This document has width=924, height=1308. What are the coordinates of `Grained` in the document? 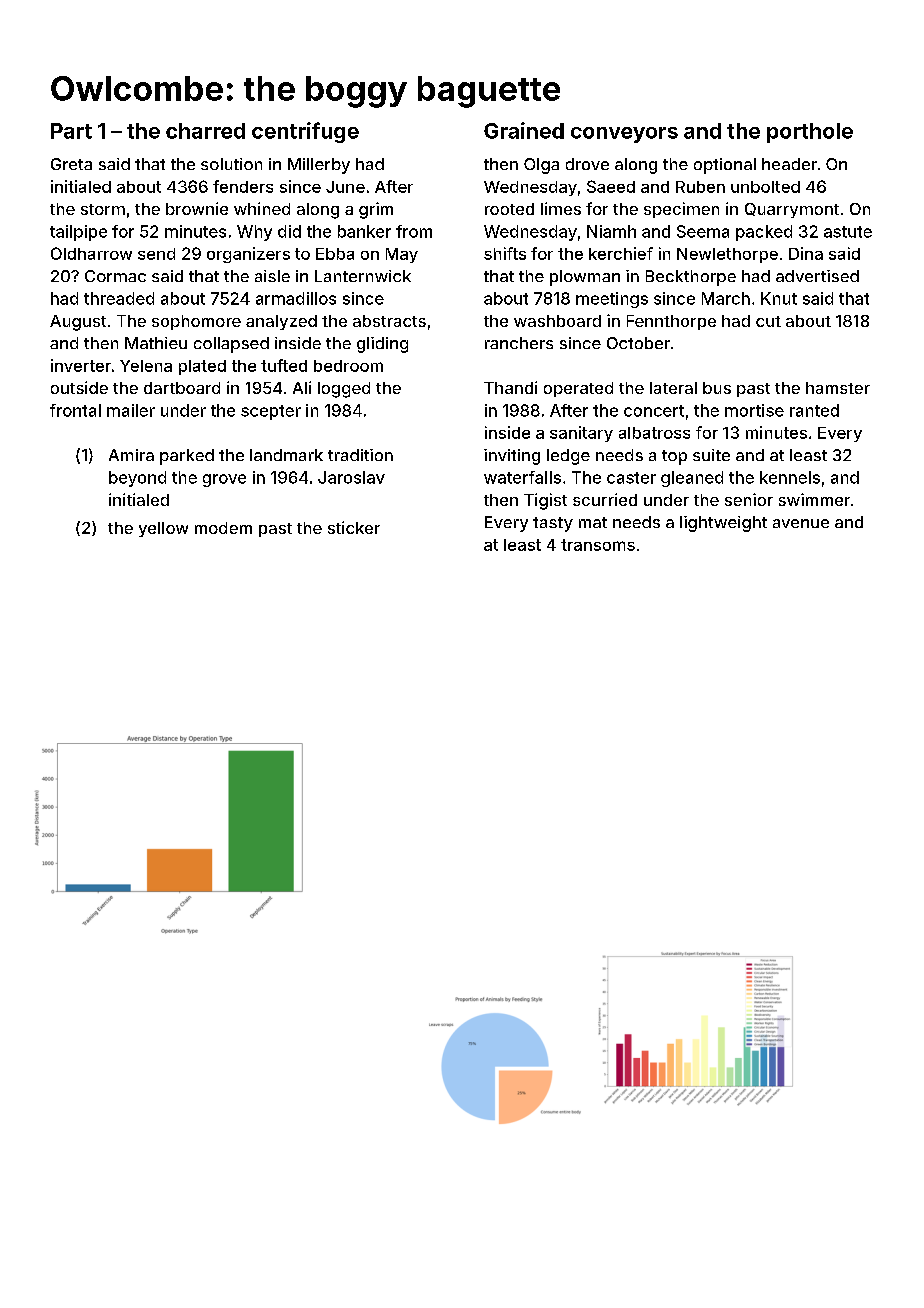 It's located at (524, 130).
